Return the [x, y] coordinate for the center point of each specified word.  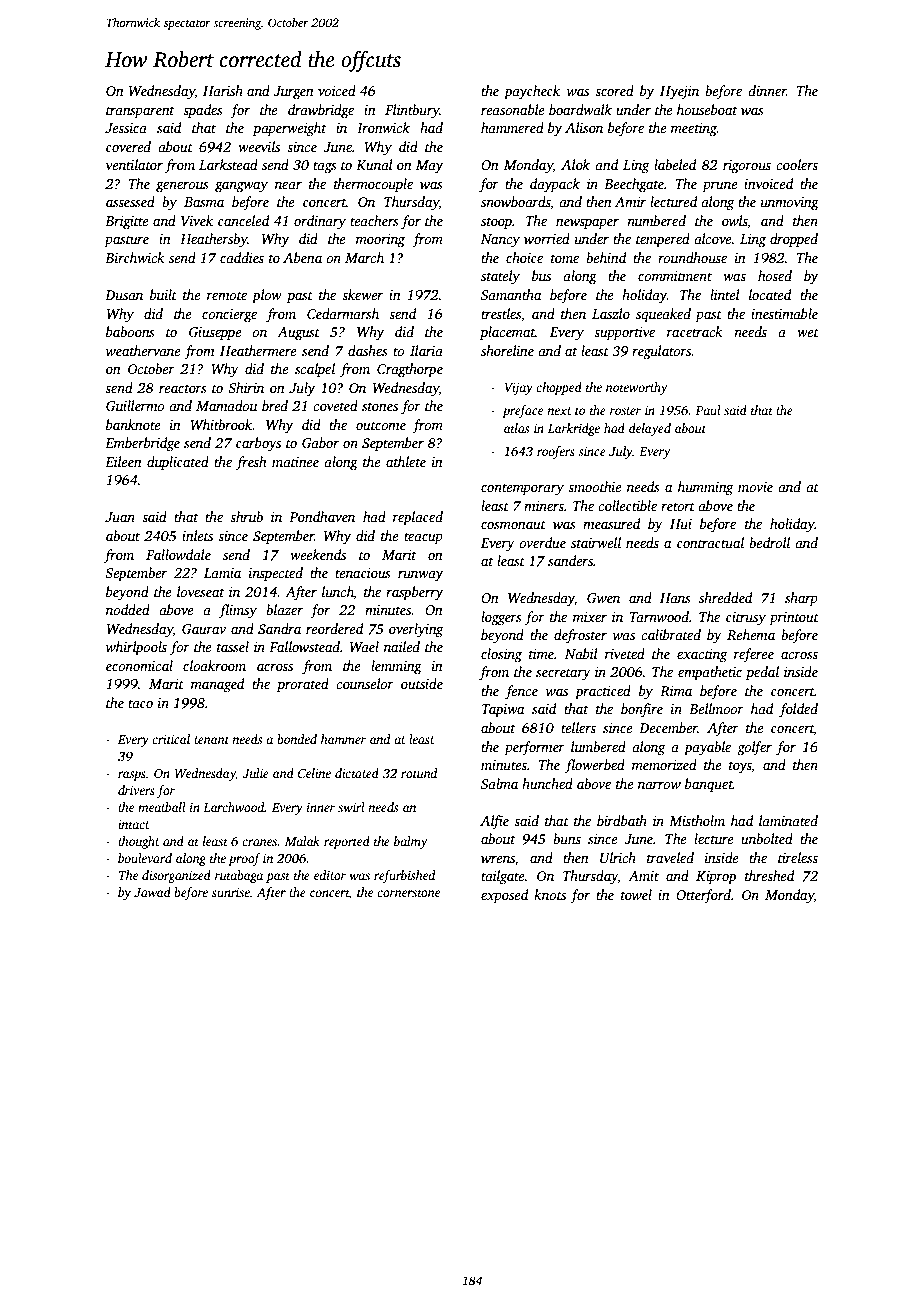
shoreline [507, 350]
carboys [258, 444]
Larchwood [234, 807]
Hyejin [679, 92]
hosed [775, 275]
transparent [140, 112]
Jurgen [293, 92]
